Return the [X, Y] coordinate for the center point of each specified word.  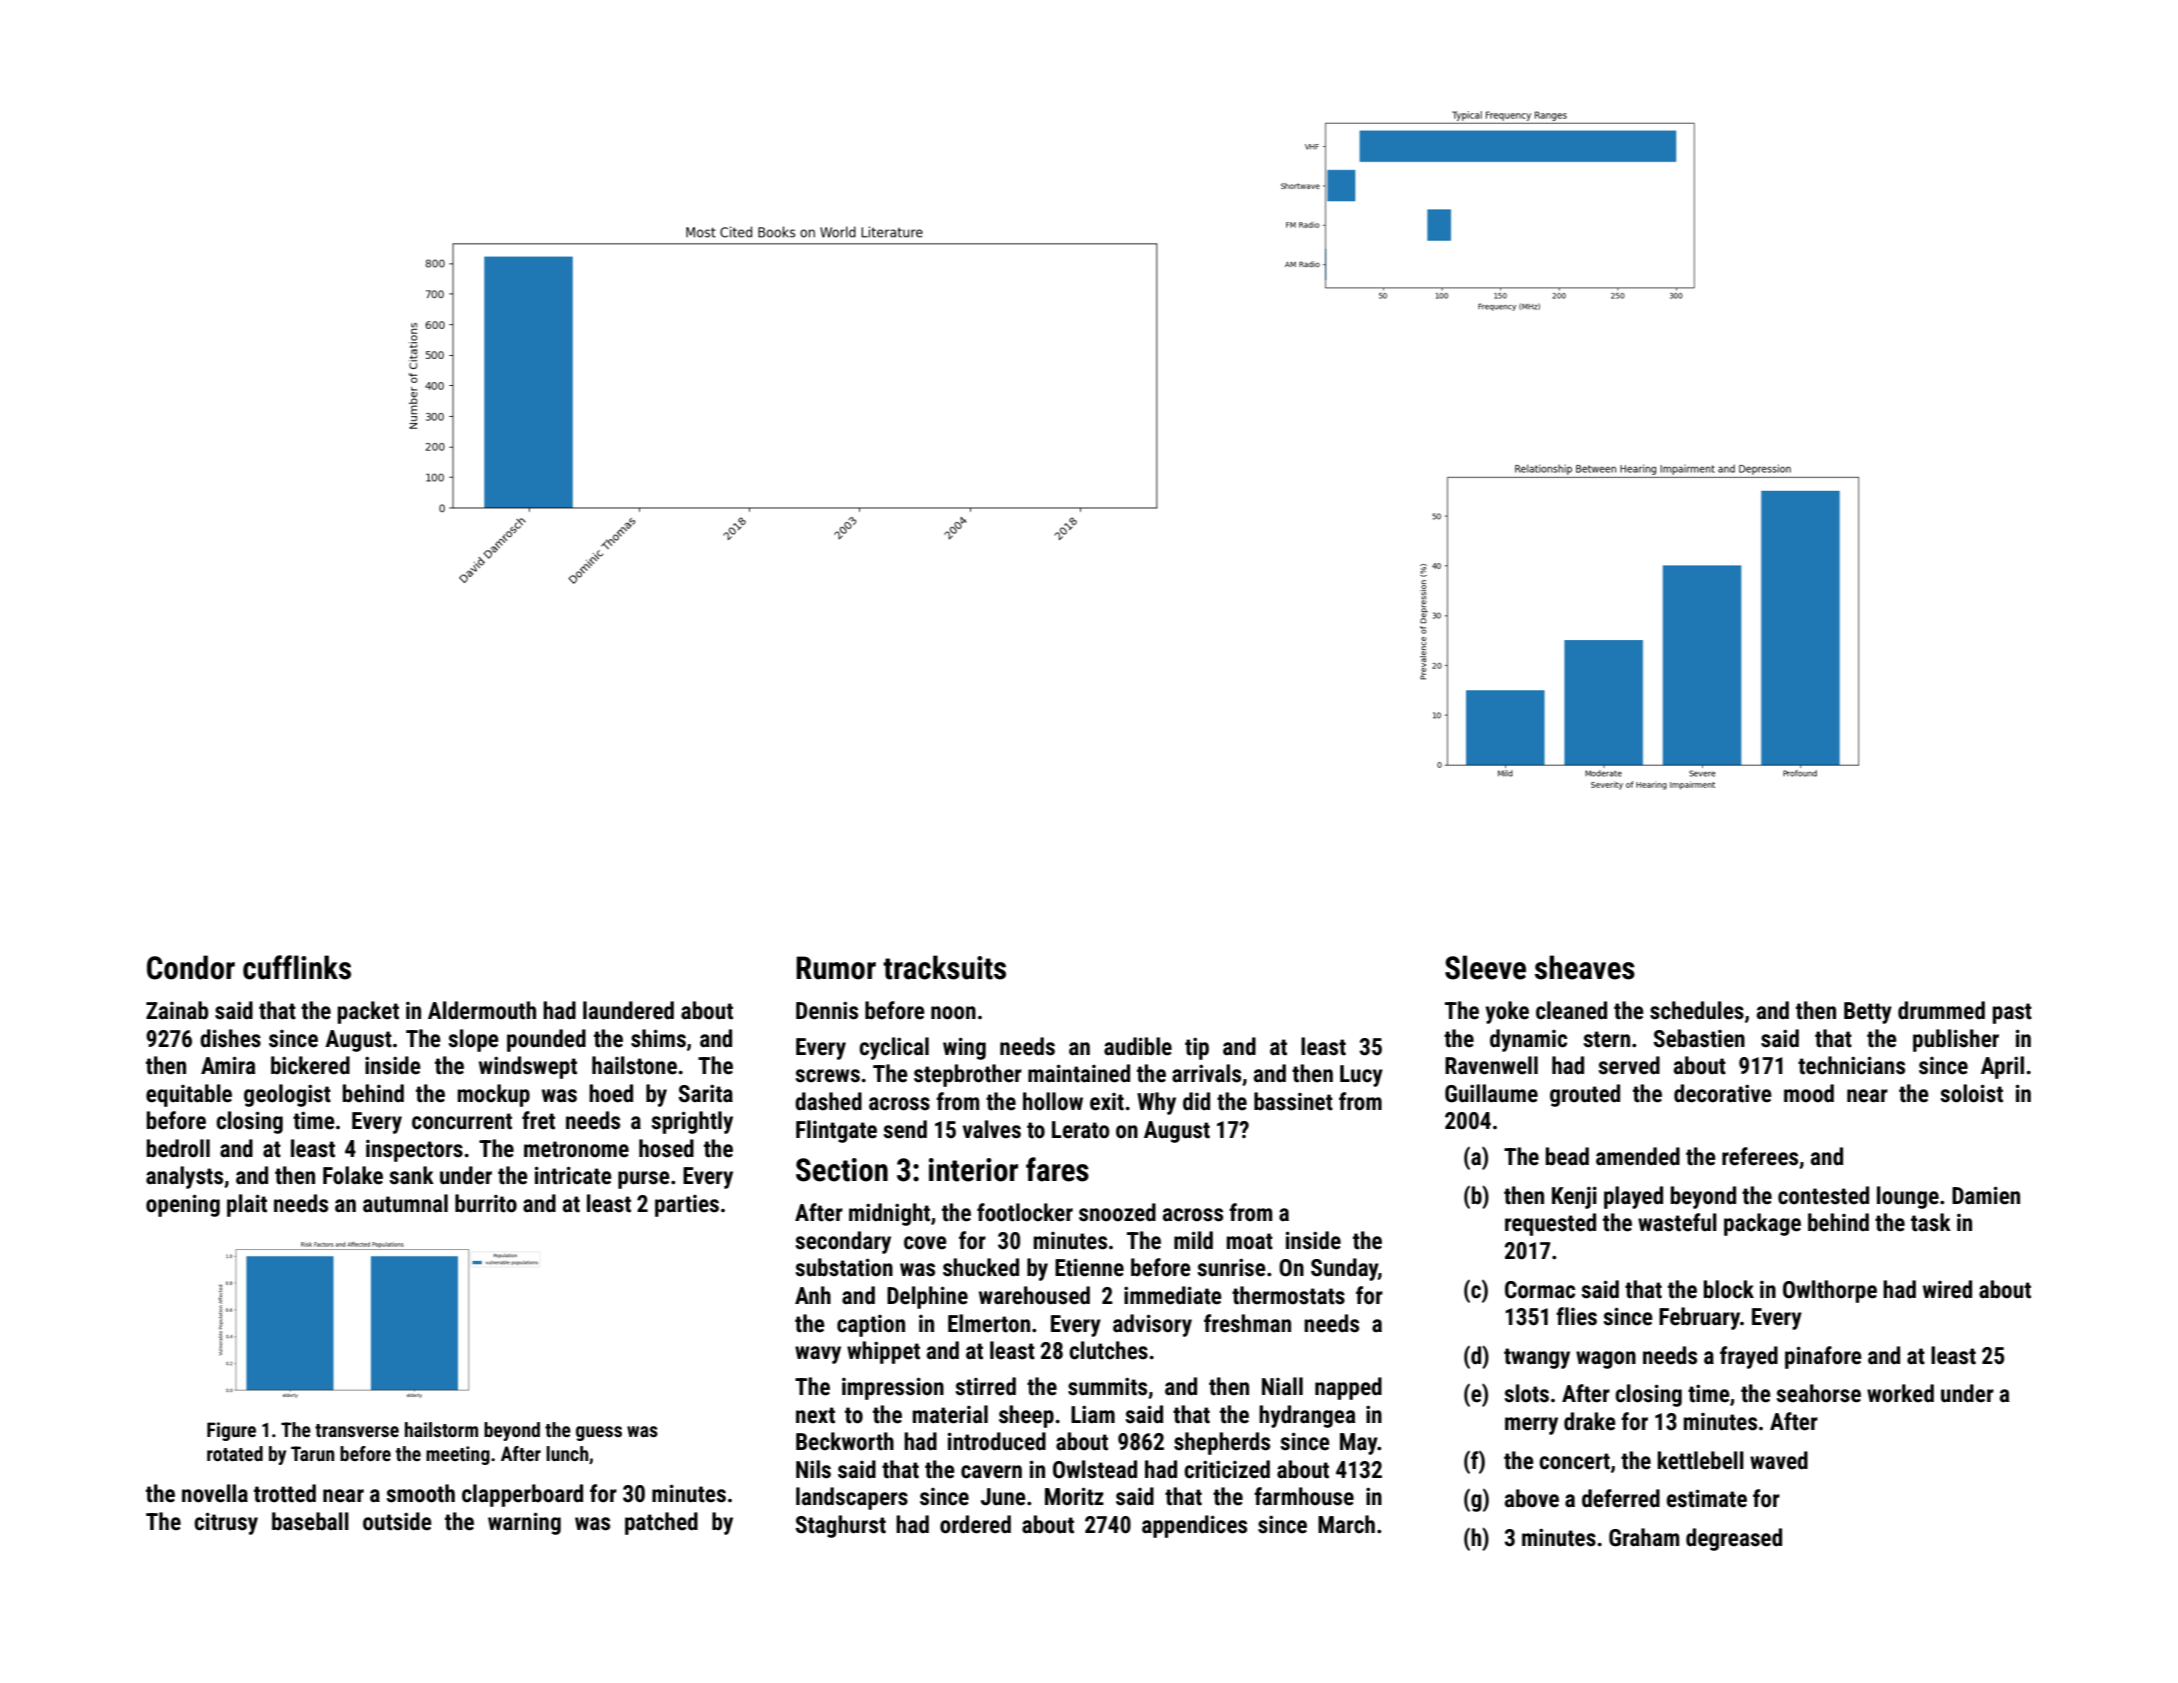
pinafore [1823, 1357]
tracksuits [944, 967]
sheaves [1585, 967]
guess [599, 1433]
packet [368, 1012]
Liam [1093, 1414]
